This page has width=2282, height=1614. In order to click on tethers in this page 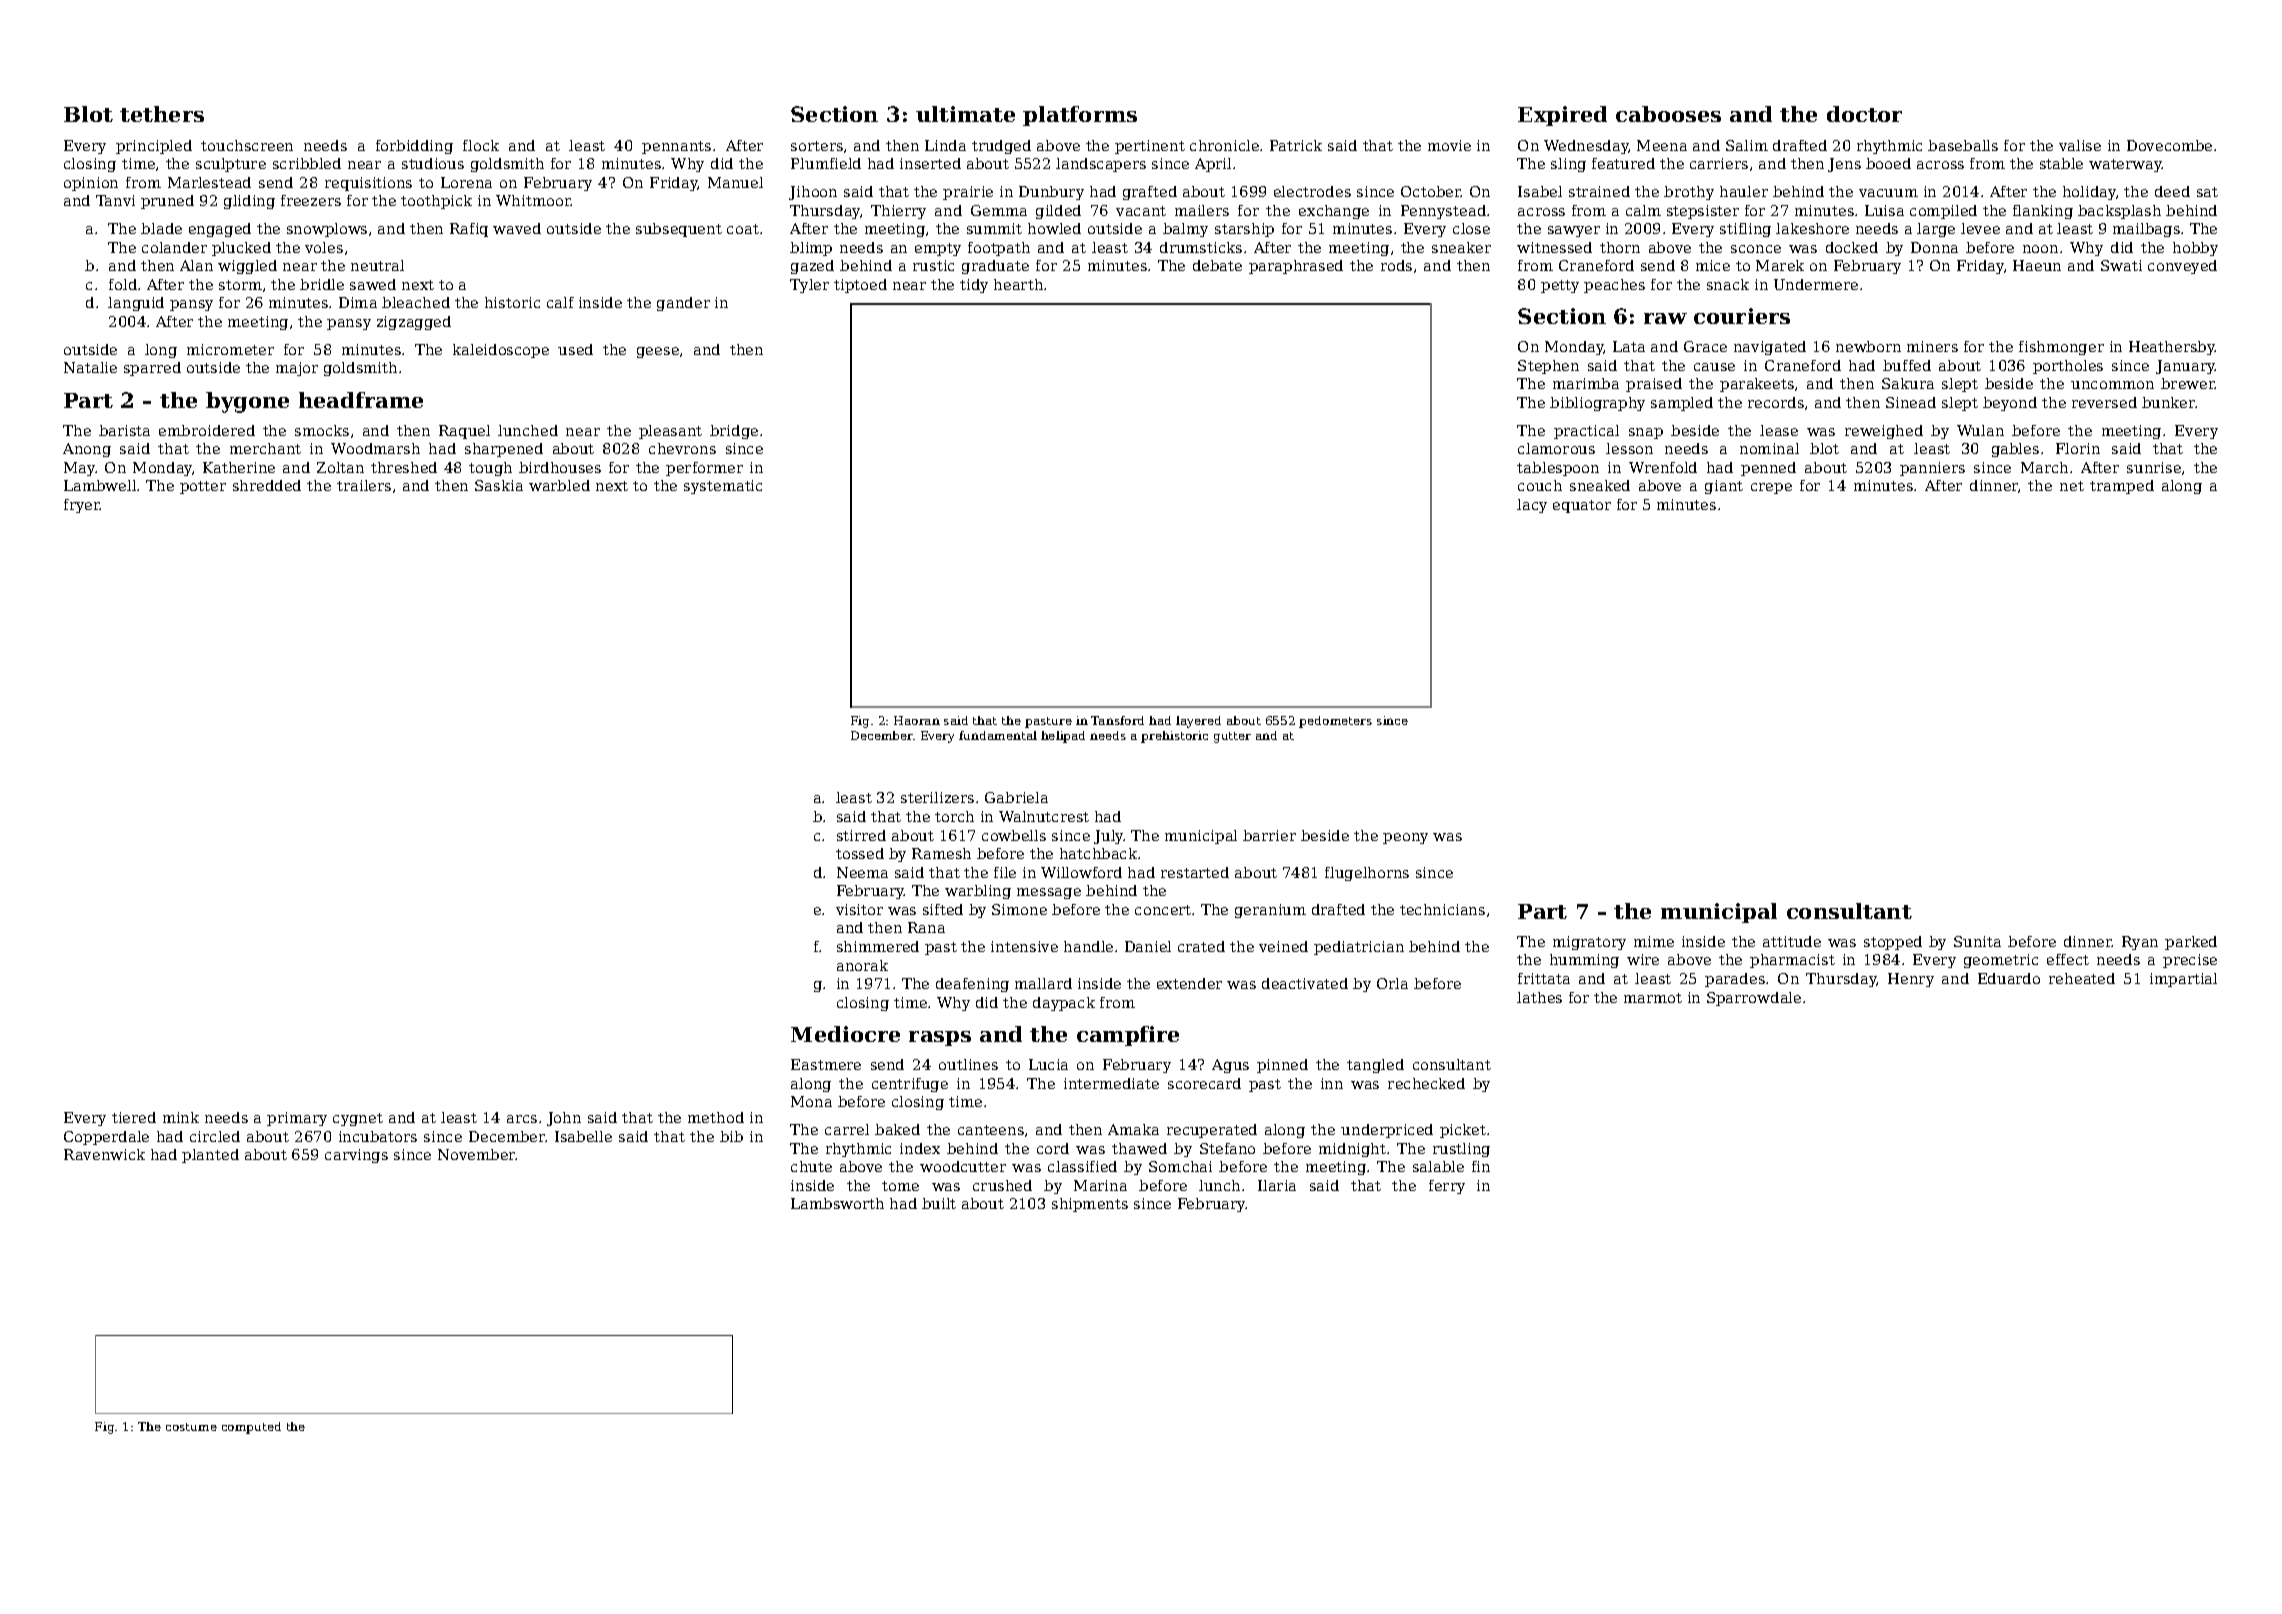, I will do `click(162, 114)`.
